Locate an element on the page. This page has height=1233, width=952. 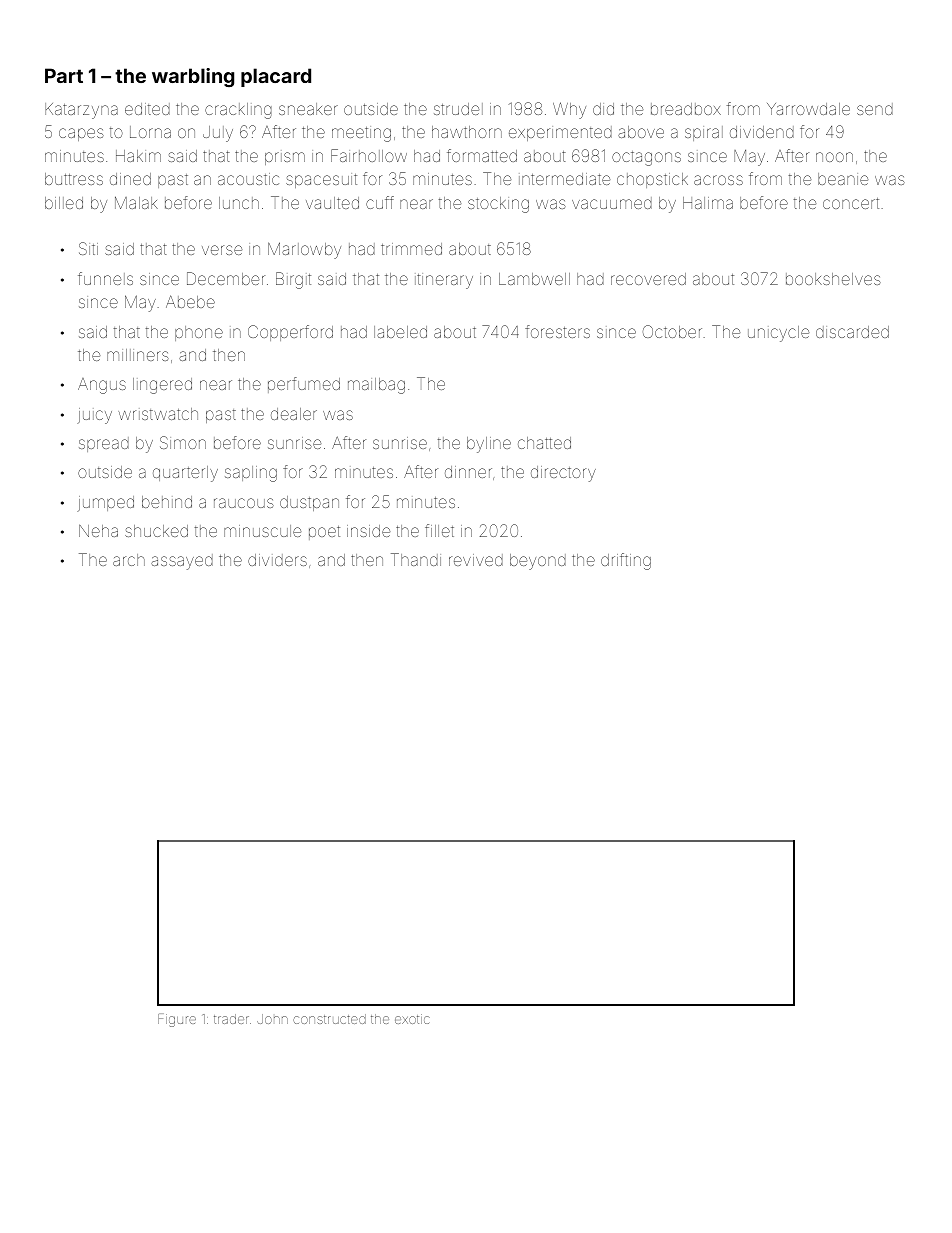
unicycle is located at coordinates (778, 334).
